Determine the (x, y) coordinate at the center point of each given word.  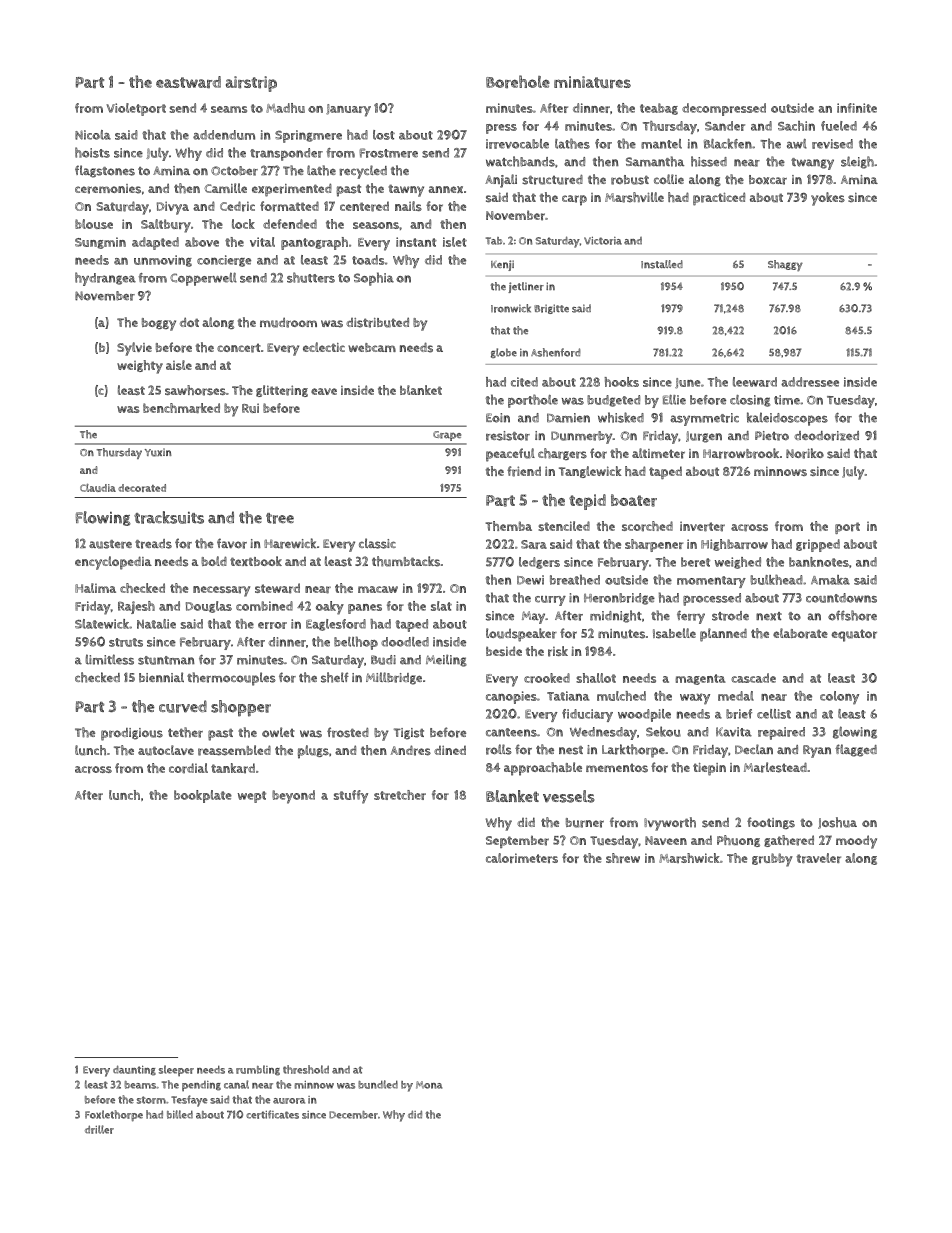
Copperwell (203, 279)
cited (524, 382)
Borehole (518, 81)
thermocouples (231, 679)
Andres (411, 750)
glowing (855, 732)
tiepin (709, 769)
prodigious (132, 734)
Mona (429, 1085)
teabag (659, 109)
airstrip (251, 84)
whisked (621, 417)
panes (365, 609)
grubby (772, 860)
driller (99, 1129)
